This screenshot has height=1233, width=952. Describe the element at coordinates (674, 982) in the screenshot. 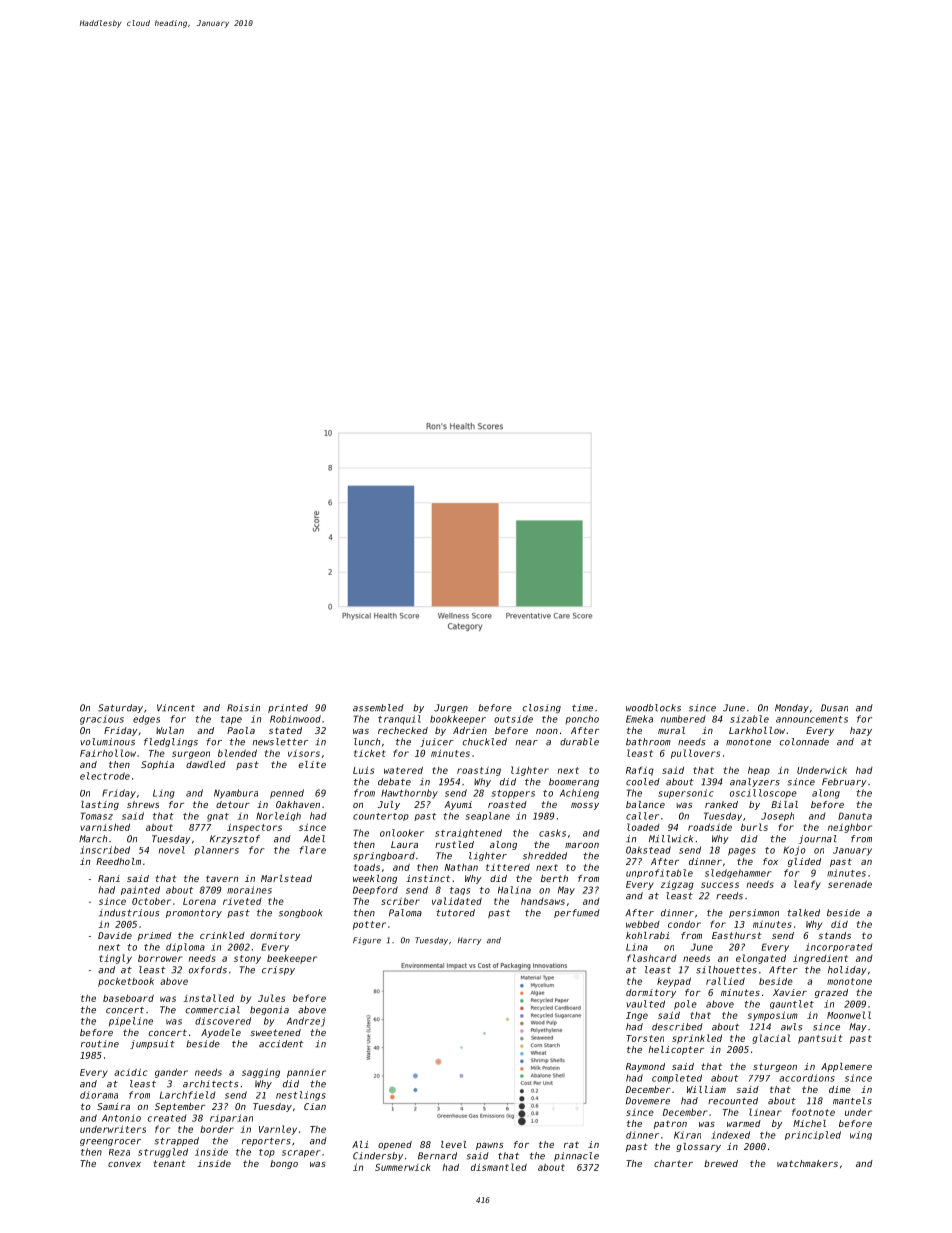

I see `keypad` at that location.
